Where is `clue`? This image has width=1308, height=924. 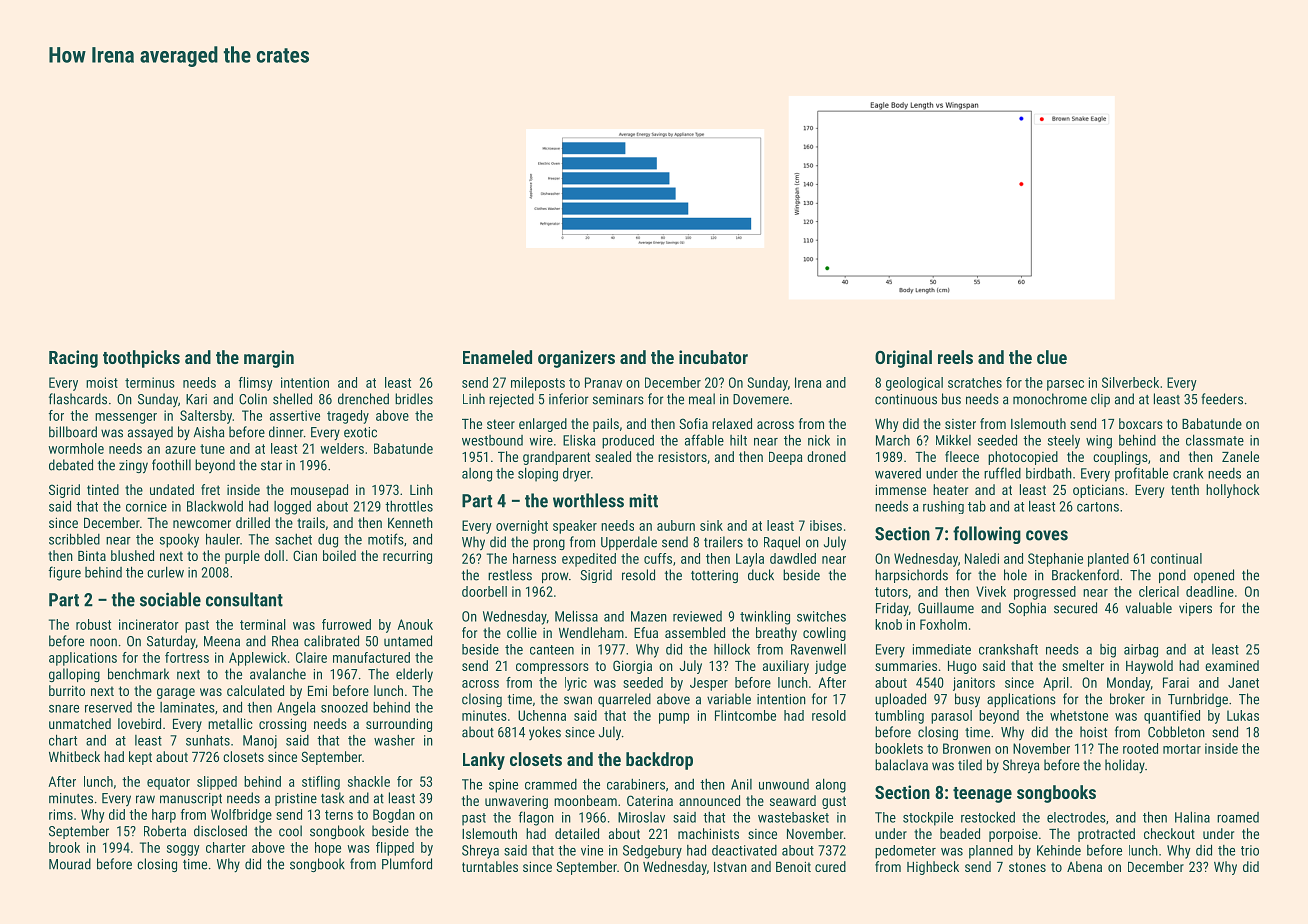 clue is located at coordinates (1052, 357).
